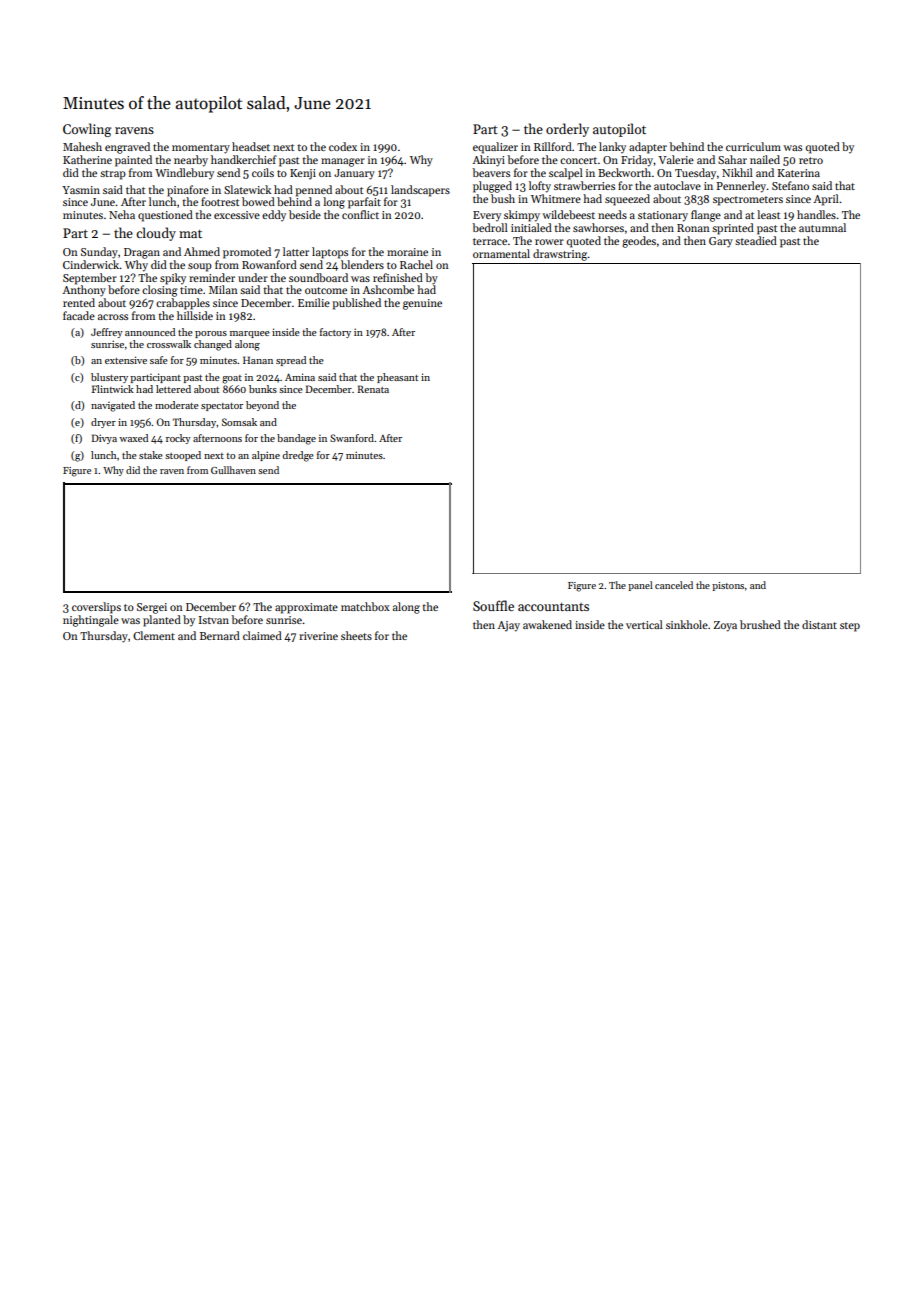 This image has height=1308, width=924. What do you see at coordinates (160, 291) in the image?
I see `closing` at bounding box center [160, 291].
